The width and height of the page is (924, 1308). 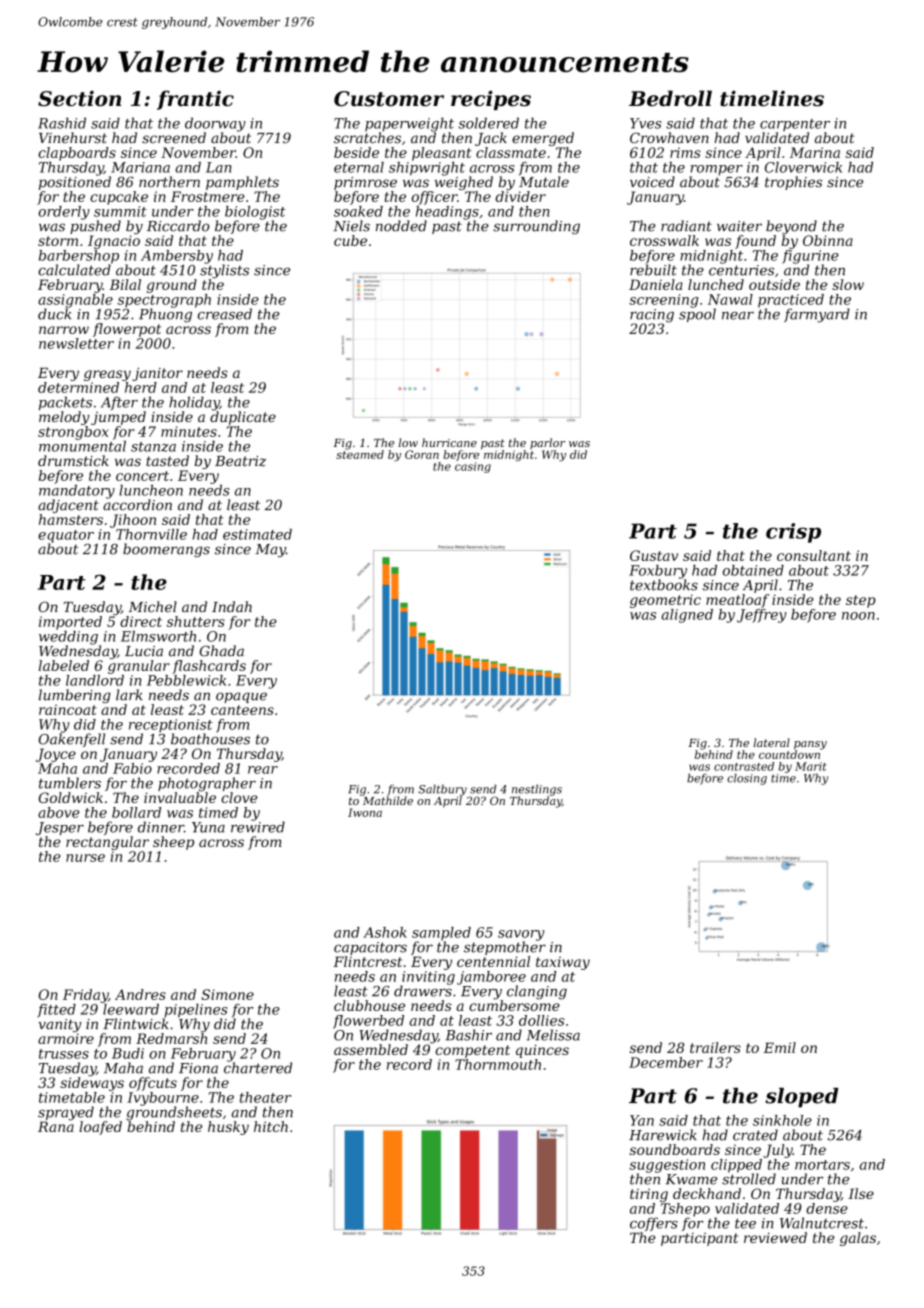 I want to click on lateral, so click(x=771, y=742).
